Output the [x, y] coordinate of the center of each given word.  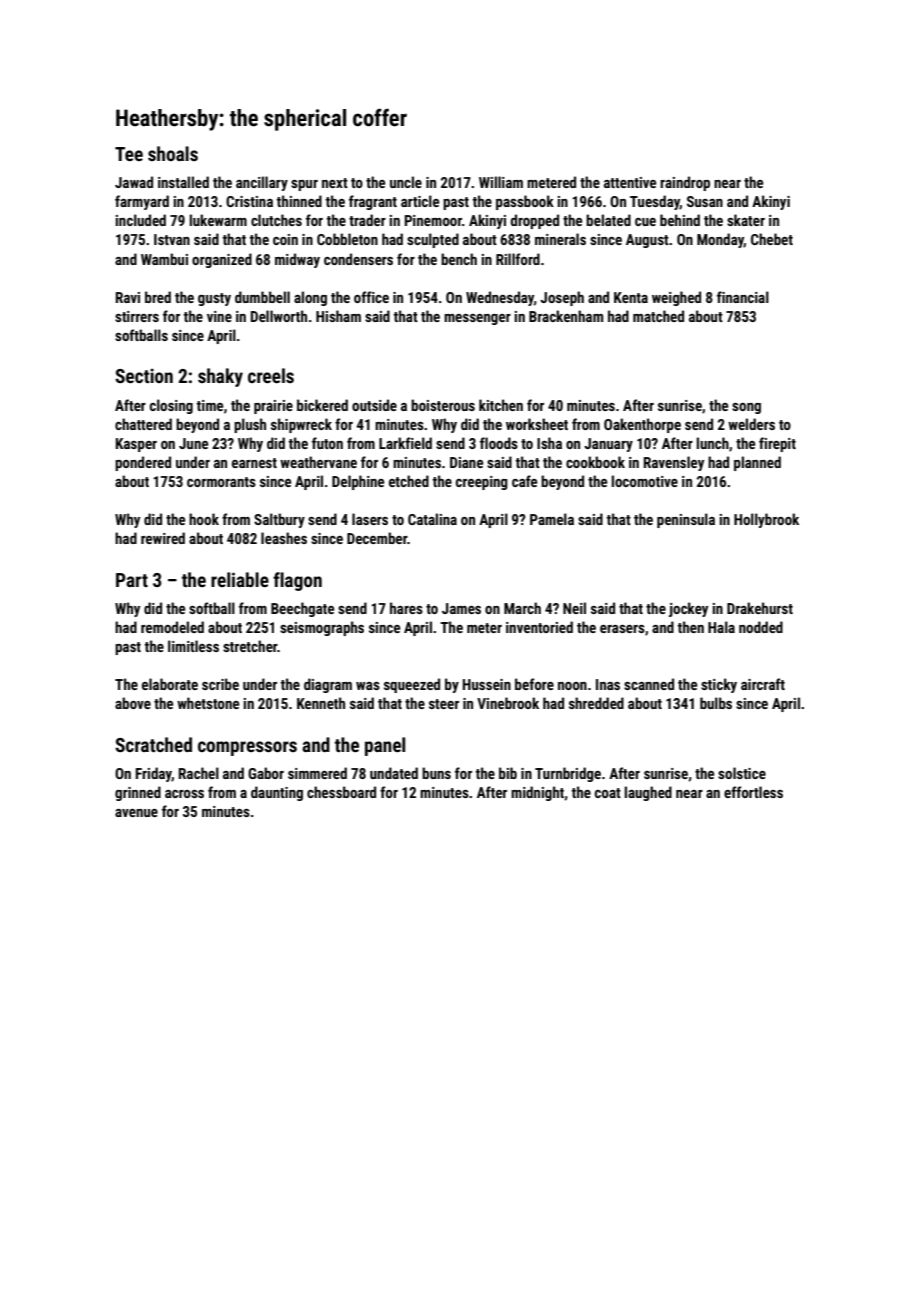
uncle [406, 182]
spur [304, 185]
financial [743, 297]
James [461, 608]
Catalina [432, 519]
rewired [163, 538]
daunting [277, 793]
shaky [220, 377]
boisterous [443, 405]
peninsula [686, 520]
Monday [720, 240]
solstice [742, 773]
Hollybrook [766, 520]
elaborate [170, 684]
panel [385, 746]
